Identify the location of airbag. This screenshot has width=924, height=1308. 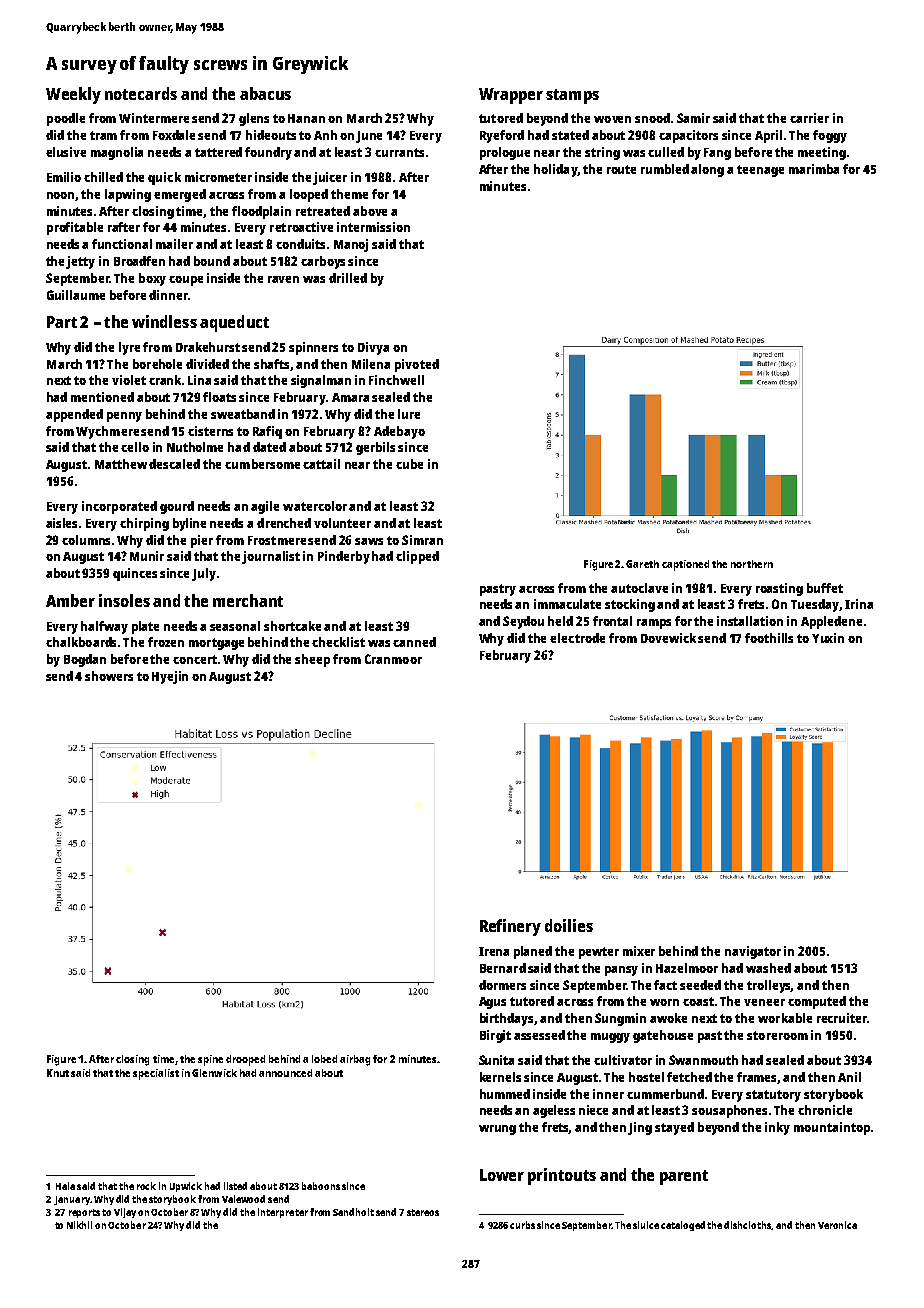
(355, 1060).
